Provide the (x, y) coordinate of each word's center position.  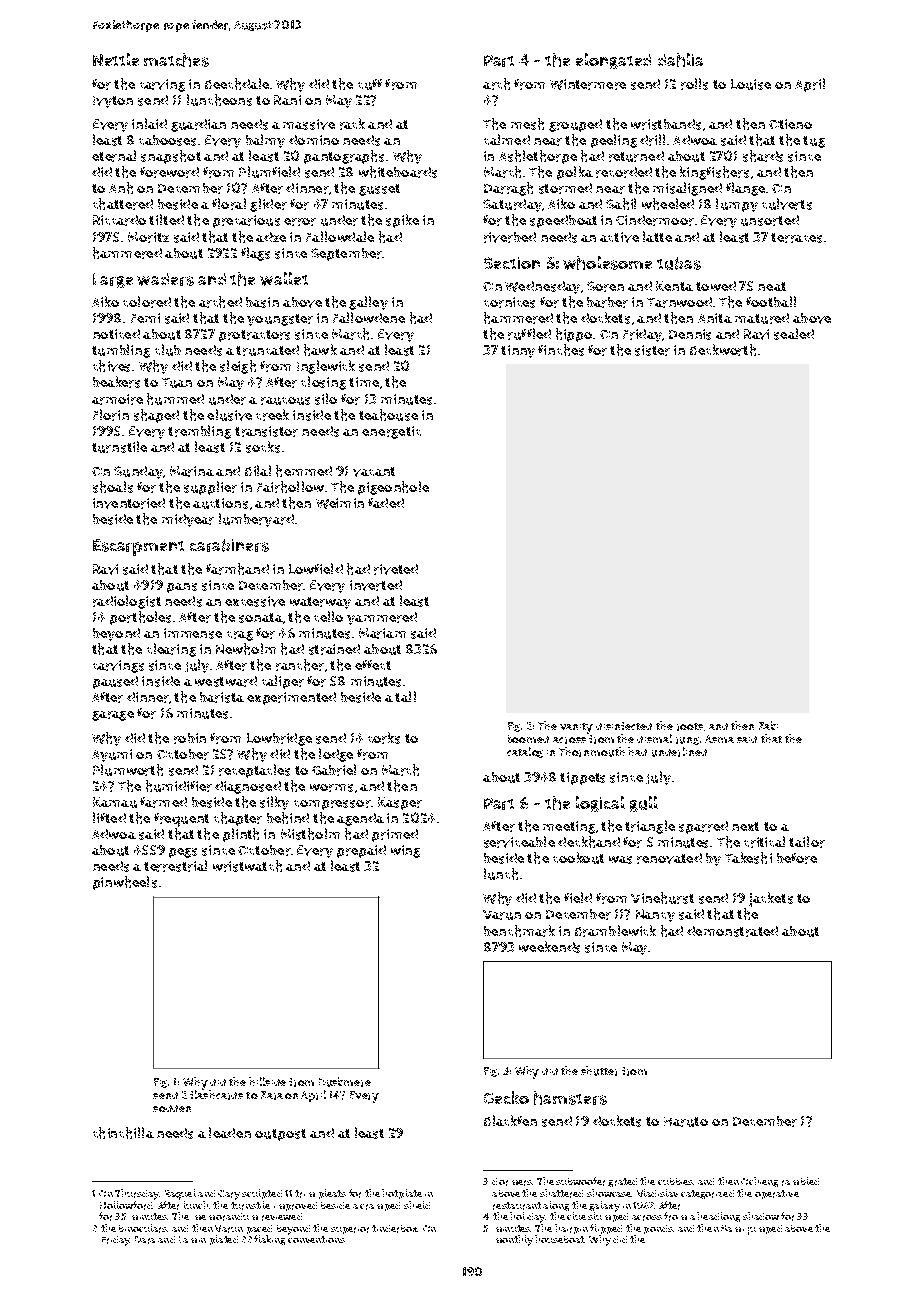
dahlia (680, 60)
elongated (613, 61)
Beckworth (723, 350)
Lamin (192, 1239)
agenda (360, 819)
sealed (794, 334)
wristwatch (247, 866)
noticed (116, 334)
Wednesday (542, 287)
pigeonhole (393, 488)
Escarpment (138, 547)
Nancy (655, 915)
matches (176, 60)
